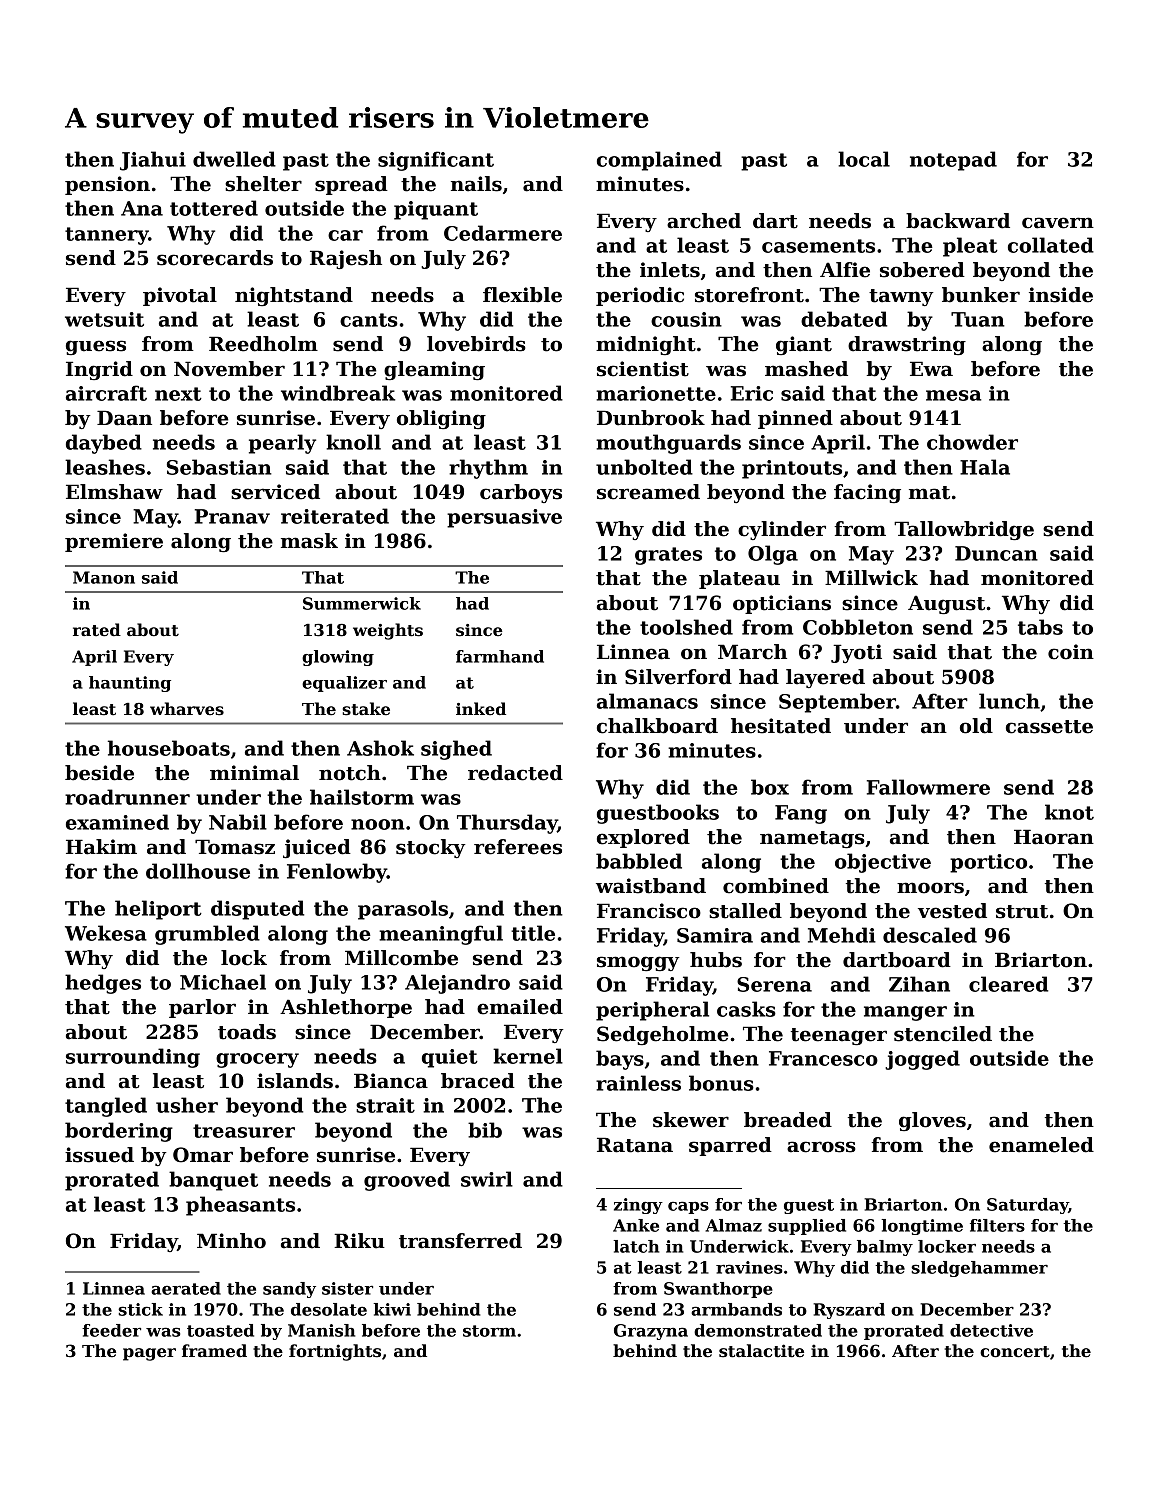 This screenshot has width=1159, height=1499. What do you see at coordinates (485, 1130) in the screenshot?
I see `bib` at bounding box center [485, 1130].
